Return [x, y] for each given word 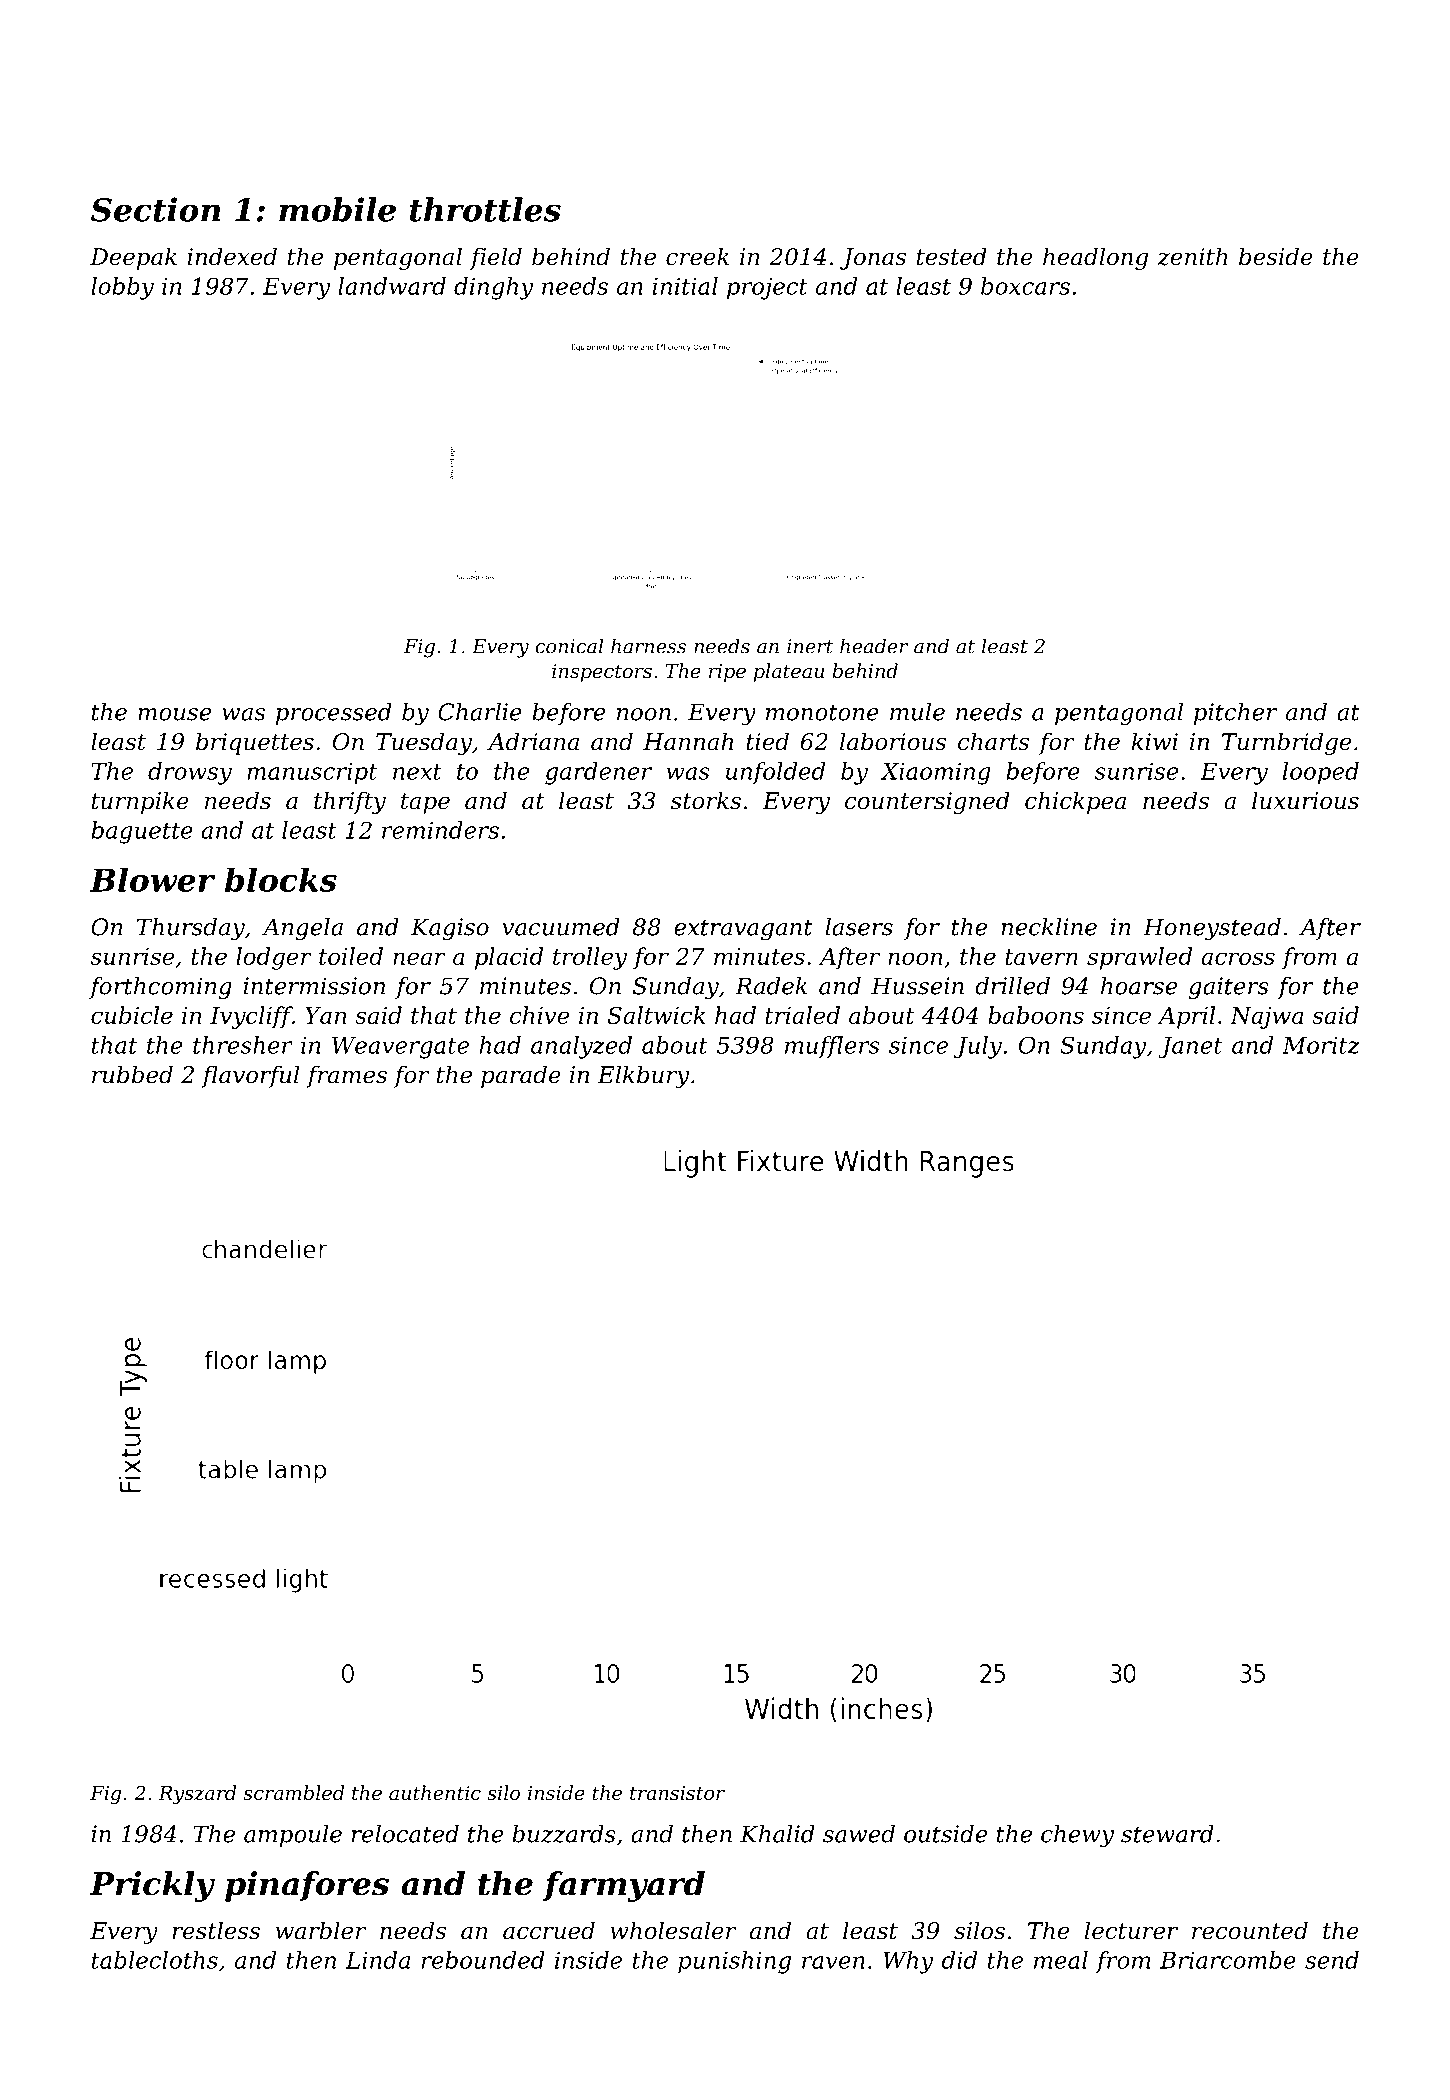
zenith [1192, 256]
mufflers [832, 1047]
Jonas [873, 259]
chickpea [1075, 802]
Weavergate [400, 1048]
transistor [677, 1793]
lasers [859, 927]
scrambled [293, 1792]
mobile [337, 209]
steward [1167, 1834]
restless [216, 1930]
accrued [549, 1930]
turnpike [140, 802]
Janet [1190, 1047]
